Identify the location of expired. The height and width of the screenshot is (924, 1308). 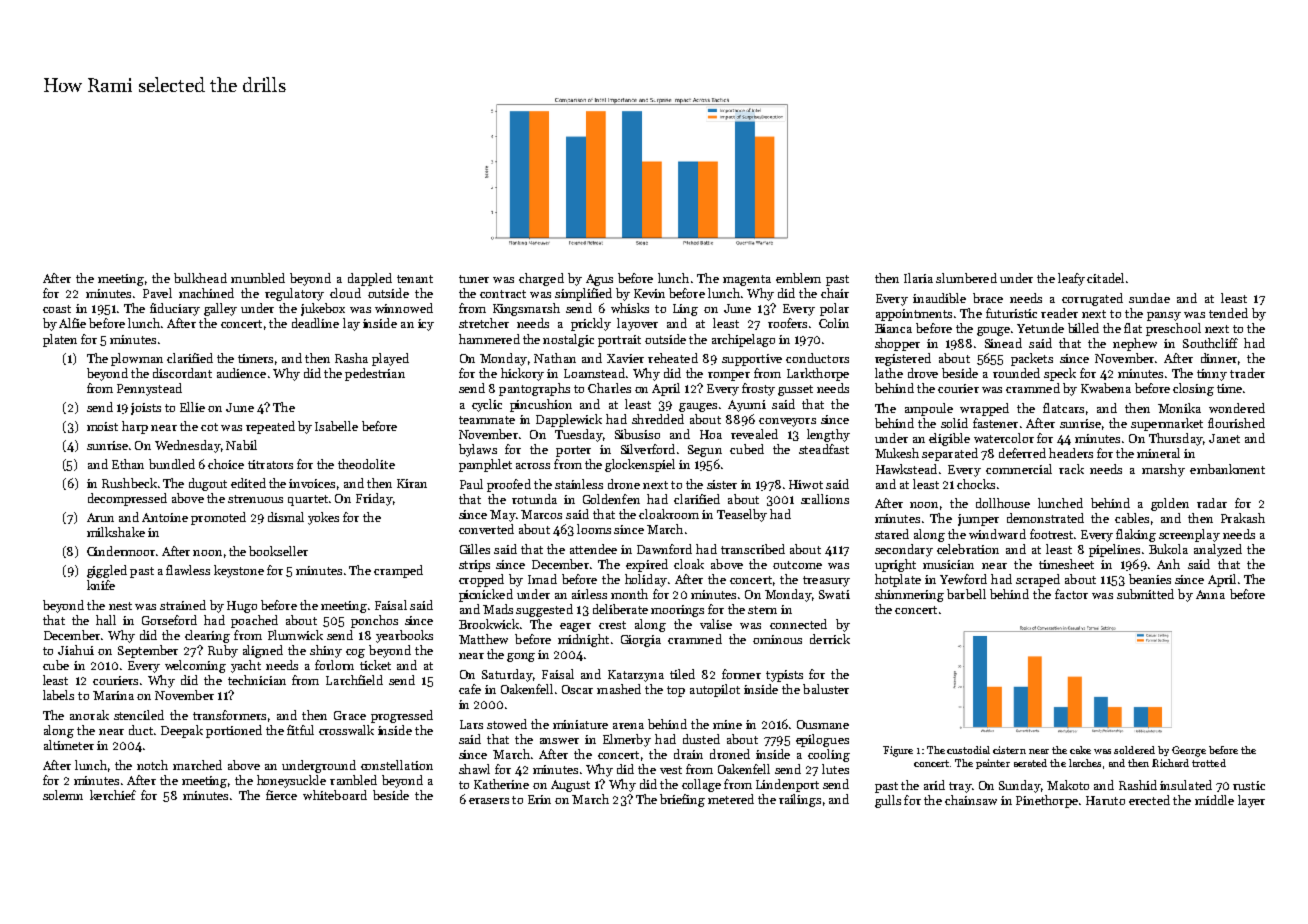
(647, 565).
